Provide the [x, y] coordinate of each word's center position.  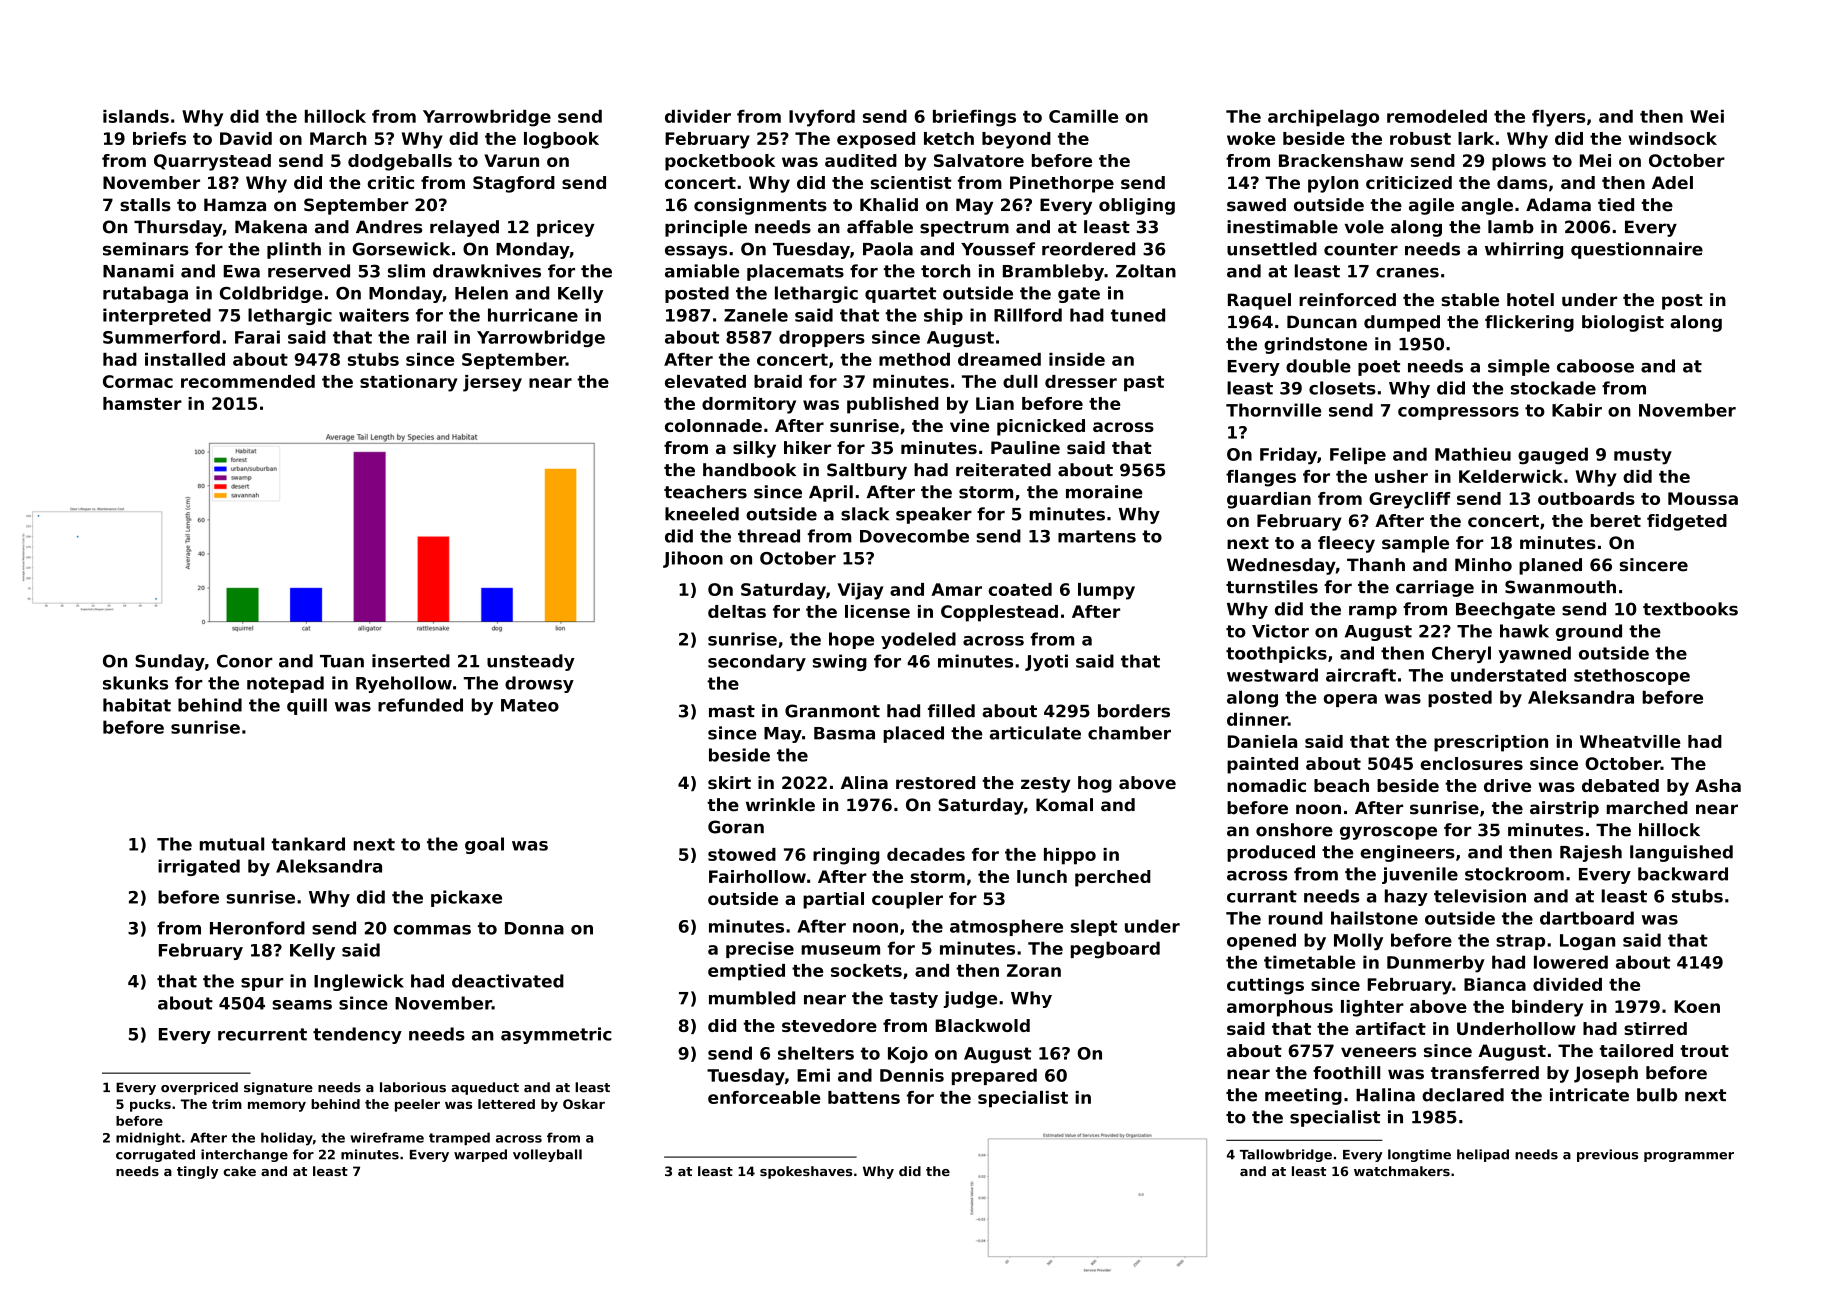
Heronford [257, 928]
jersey [492, 383]
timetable [1309, 962]
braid [778, 381]
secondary [757, 662]
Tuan [342, 661]
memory [277, 1106]
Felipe [1358, 455]
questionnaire [1637, 250]
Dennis [912, 1075]
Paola [888, 249]
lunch [1042, 876]
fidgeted [1687, 522]
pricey [566, 228]
